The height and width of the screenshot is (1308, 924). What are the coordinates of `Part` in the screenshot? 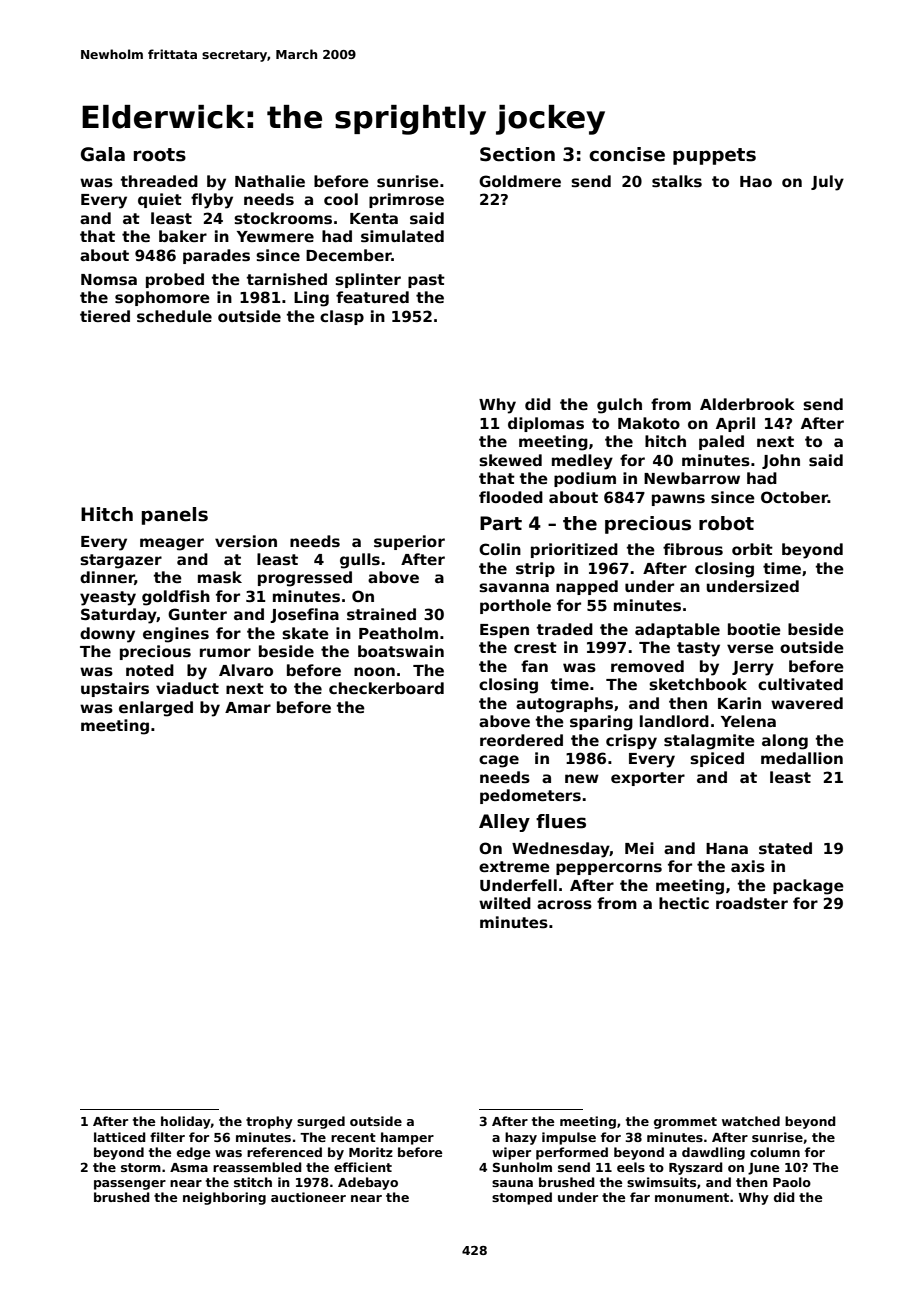 It's located at (501, 523).
